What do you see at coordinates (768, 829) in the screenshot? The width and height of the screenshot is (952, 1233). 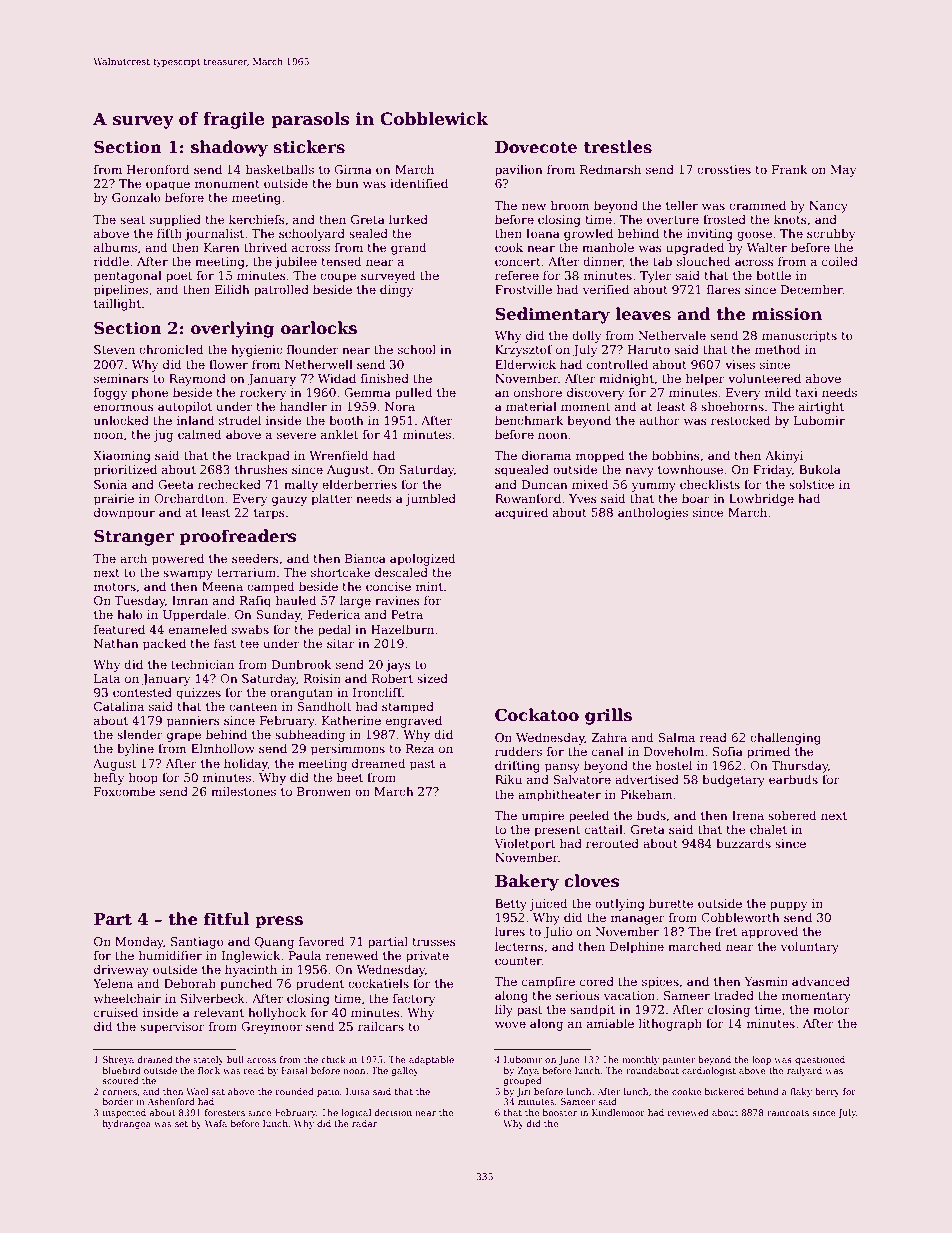 I see `chalet` at bounding box center [768, 829].
